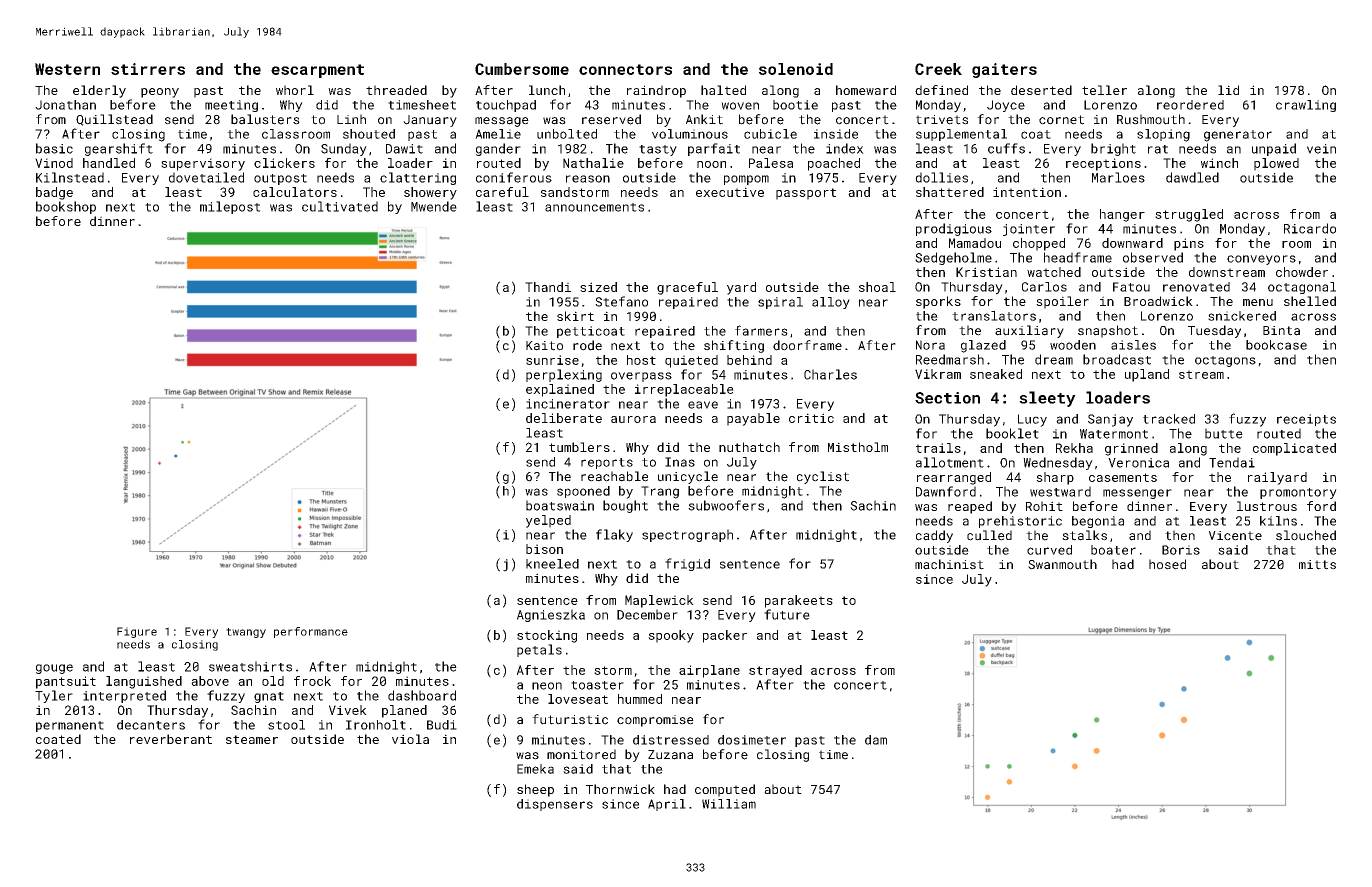 The width and height of the image is (1372, 887). Describe the element at coordinates (560, 390) in the image. I see `explained` at that location.
